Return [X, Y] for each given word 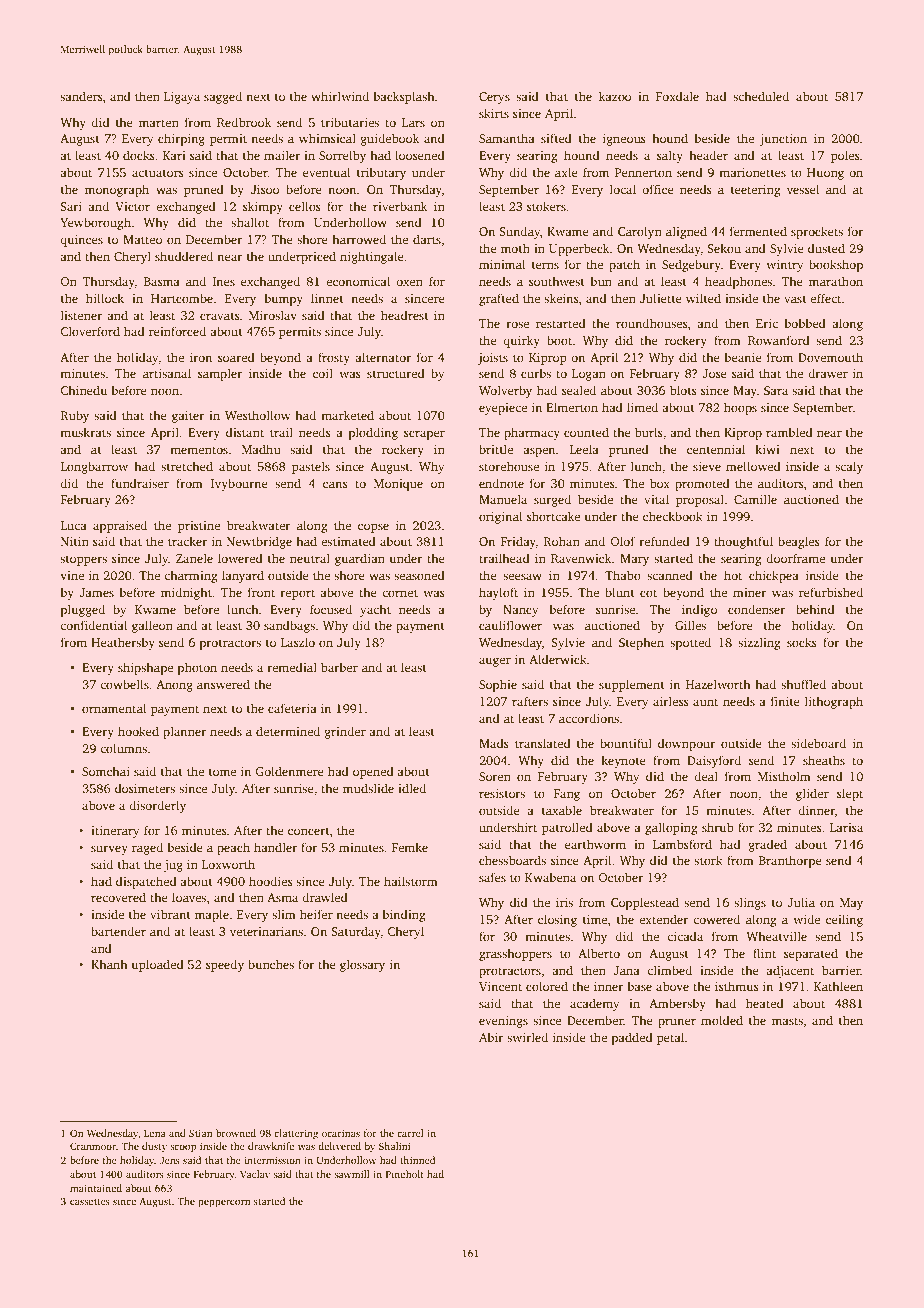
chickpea [774, 576]
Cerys [494, 98]
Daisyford [714, 761]
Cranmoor [93, 1146]
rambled [789, 432]
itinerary [115, 832]
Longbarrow [94, 467]
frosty [334, 358]
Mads [494, 743]
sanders [81, 96]
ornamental [114, 708]
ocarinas [341, 1133]
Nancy [521, 611]
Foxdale [677, 96]
